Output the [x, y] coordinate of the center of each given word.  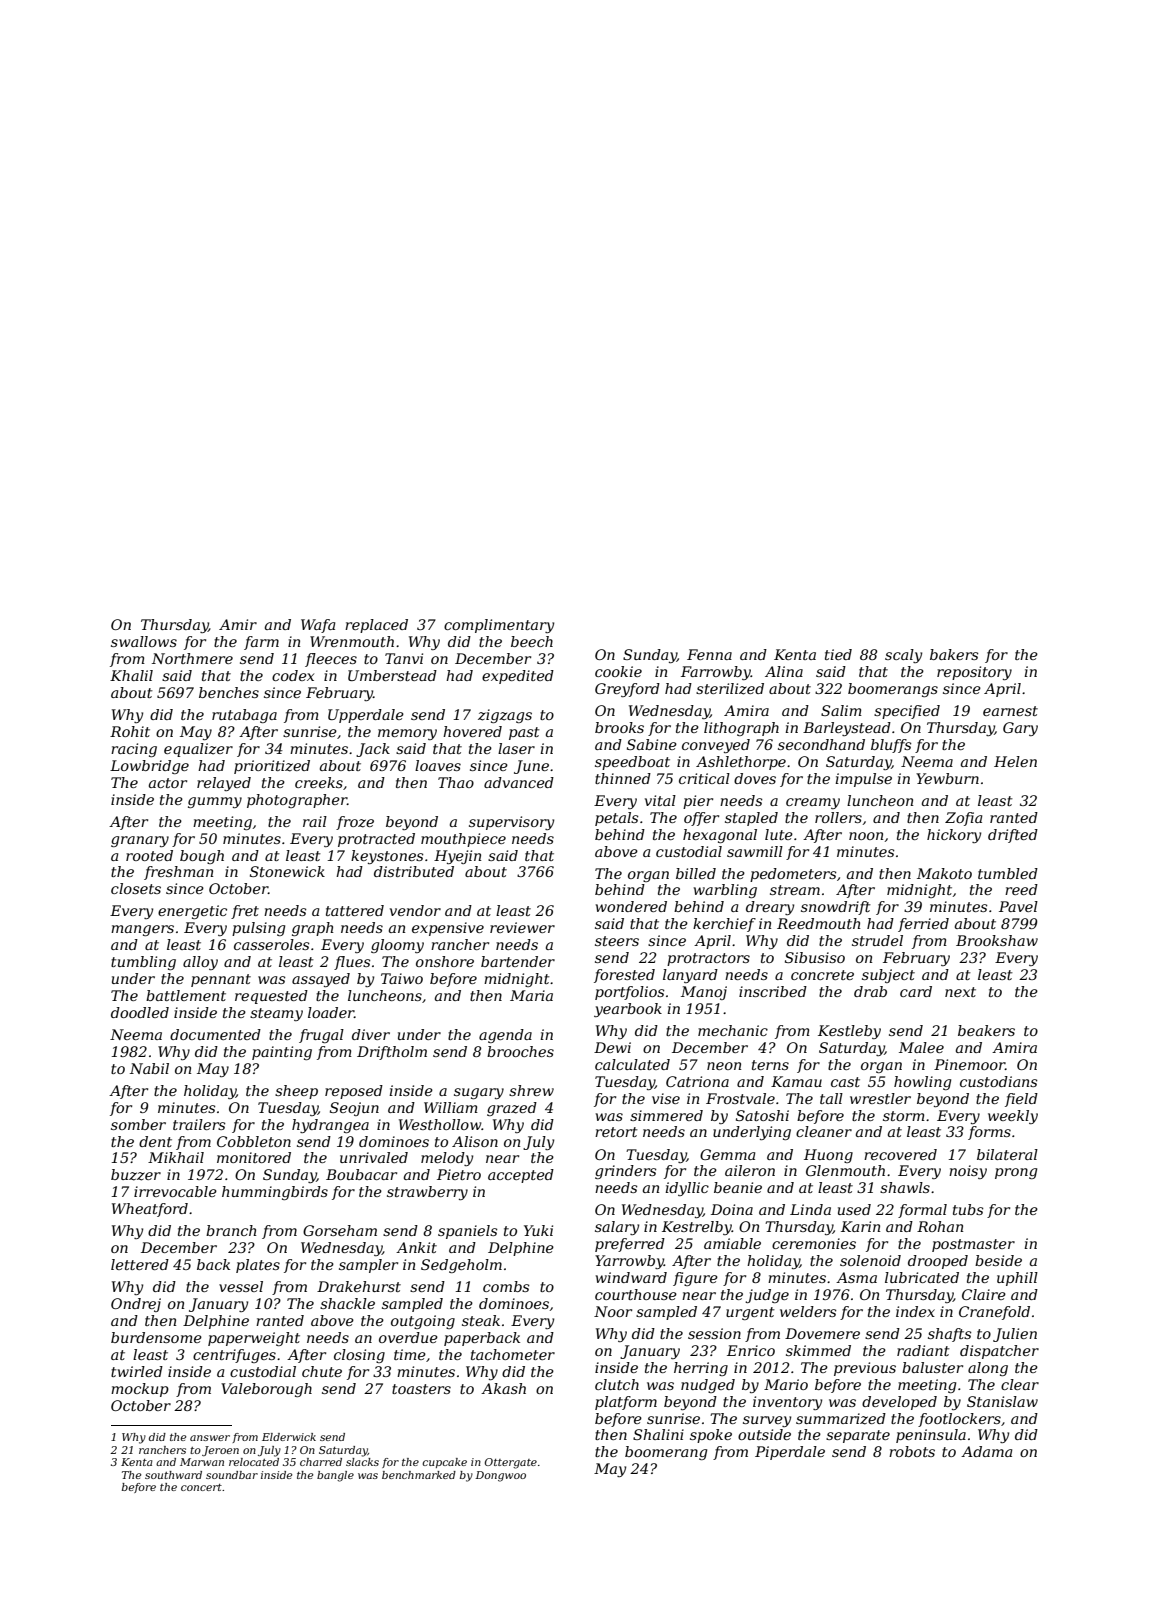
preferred [630, 1245]
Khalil [131, 675]
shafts [949, 1335]
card [916, 991]
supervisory [511, 823]
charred [321, 1462]
